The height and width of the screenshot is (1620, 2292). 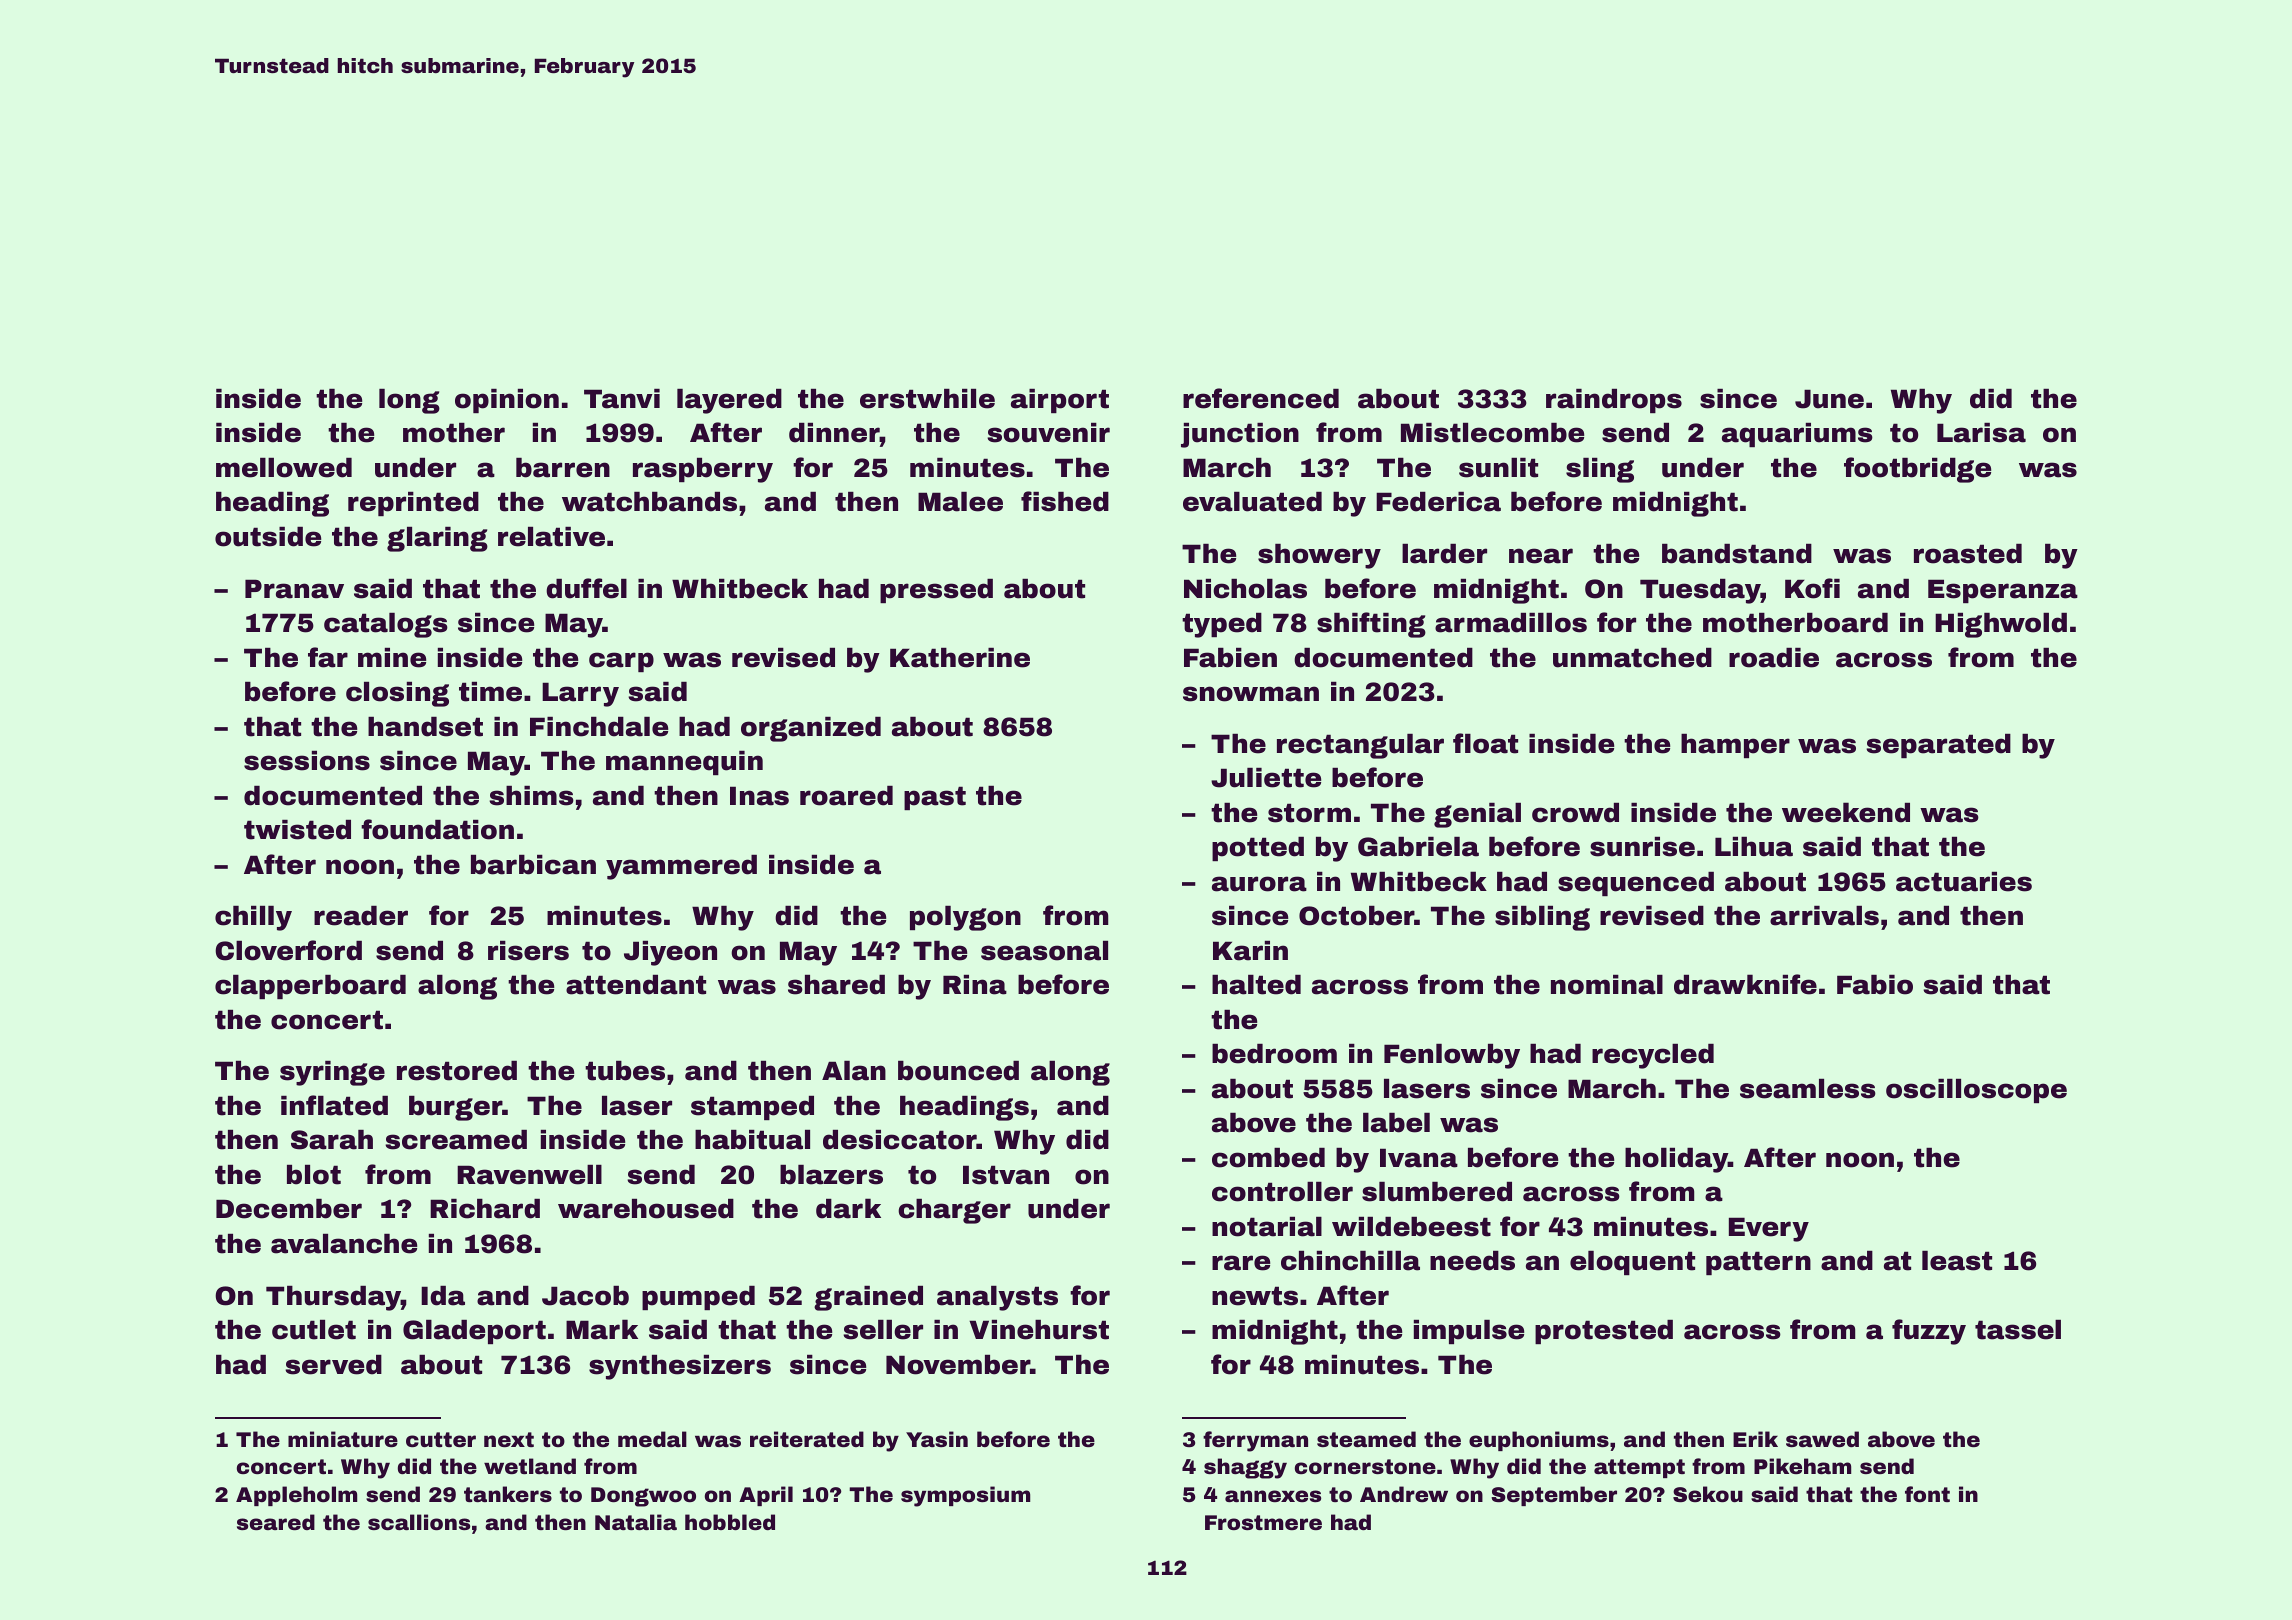 I want to click on syringe, so click(x=332, y=1073).
